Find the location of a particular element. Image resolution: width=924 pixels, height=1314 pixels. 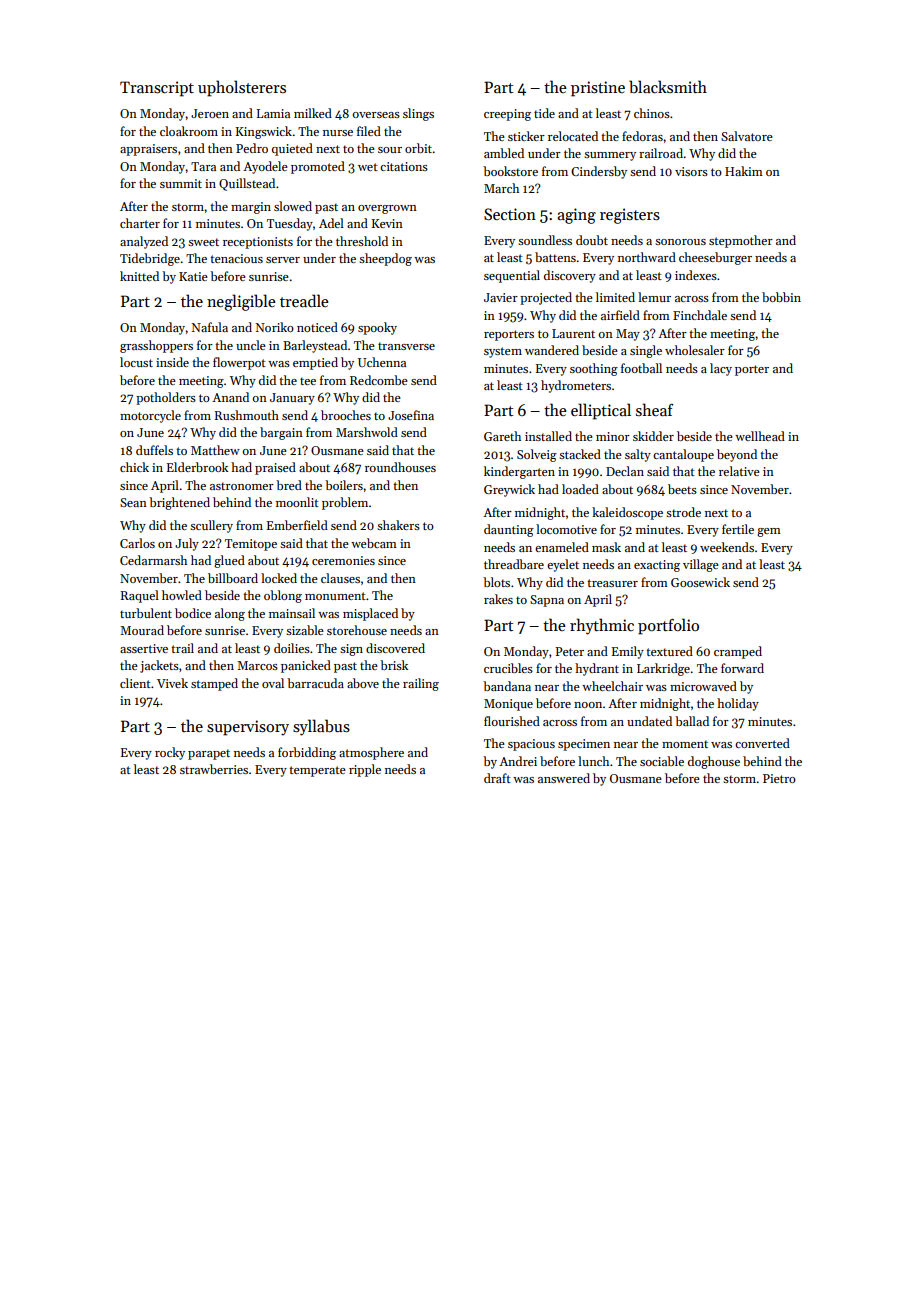

blacksmith is located at coordinates (668, 86).
